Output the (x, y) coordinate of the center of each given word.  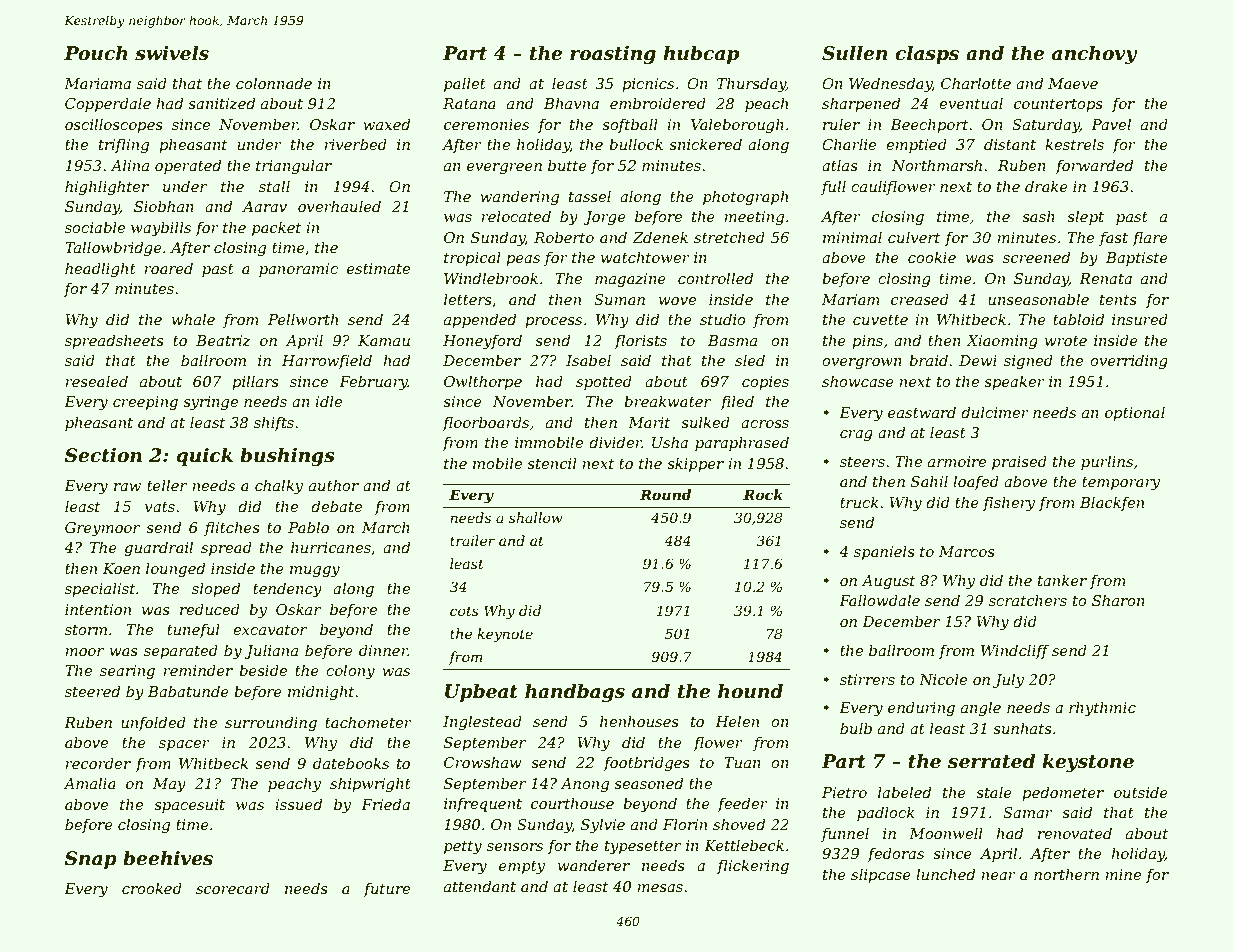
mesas (660, 888)
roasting (613, 55)
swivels (172, 53)
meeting (754, 218)
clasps (927, 55)
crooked (152, 888)
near (998, 876)
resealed (96, 381)
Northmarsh (937, 165)
